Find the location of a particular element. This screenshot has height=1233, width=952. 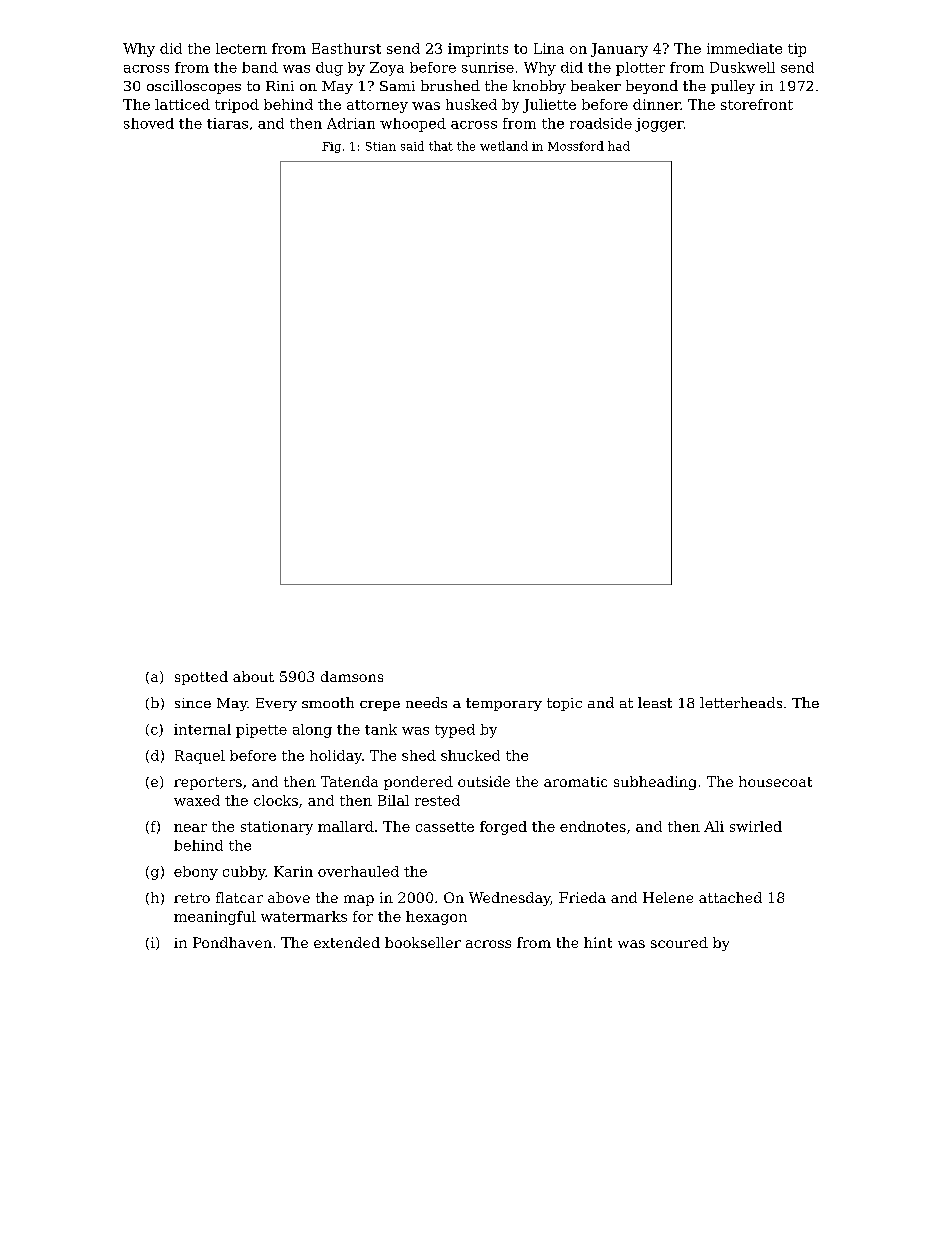

scoured is located at coordinates (679, 942).
